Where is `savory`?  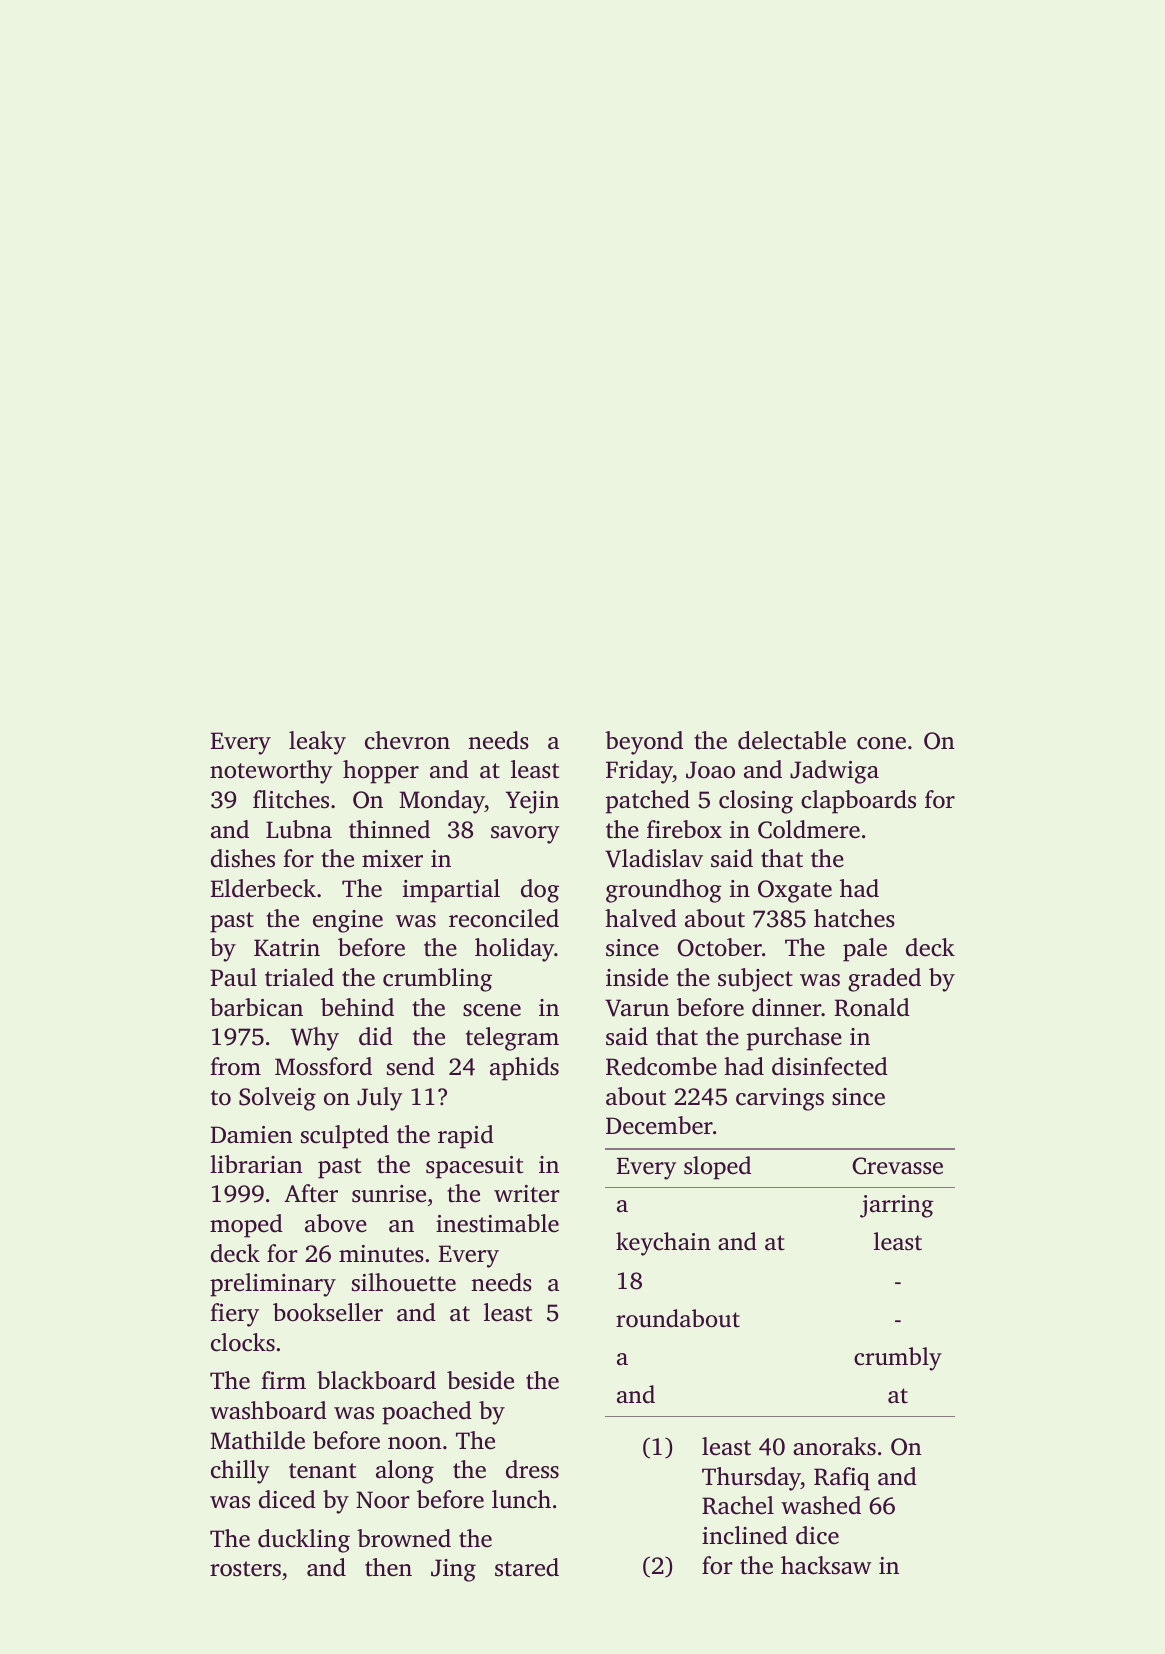 savory is located at coordinates (525, 835).
